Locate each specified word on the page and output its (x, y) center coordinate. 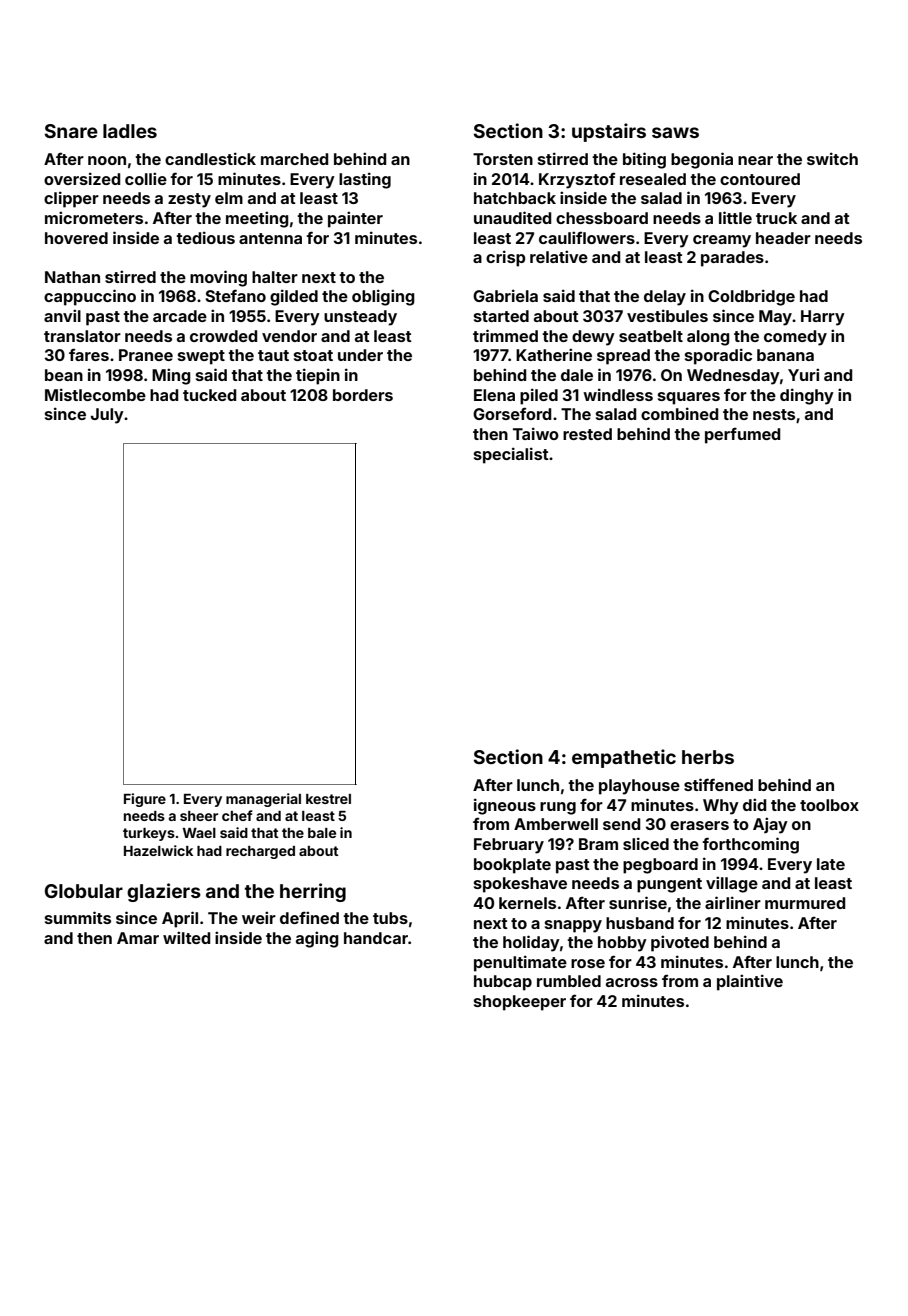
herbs (708, 757)
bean (64, 375)
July (107, 416)
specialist (511, 455)
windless (618, 394)
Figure (145, 800)
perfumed (742, 436)
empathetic (624, 758)
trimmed (505, 335)
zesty (189, 200)
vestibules (667, 315)
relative (559, 256)
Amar (138, 938)
